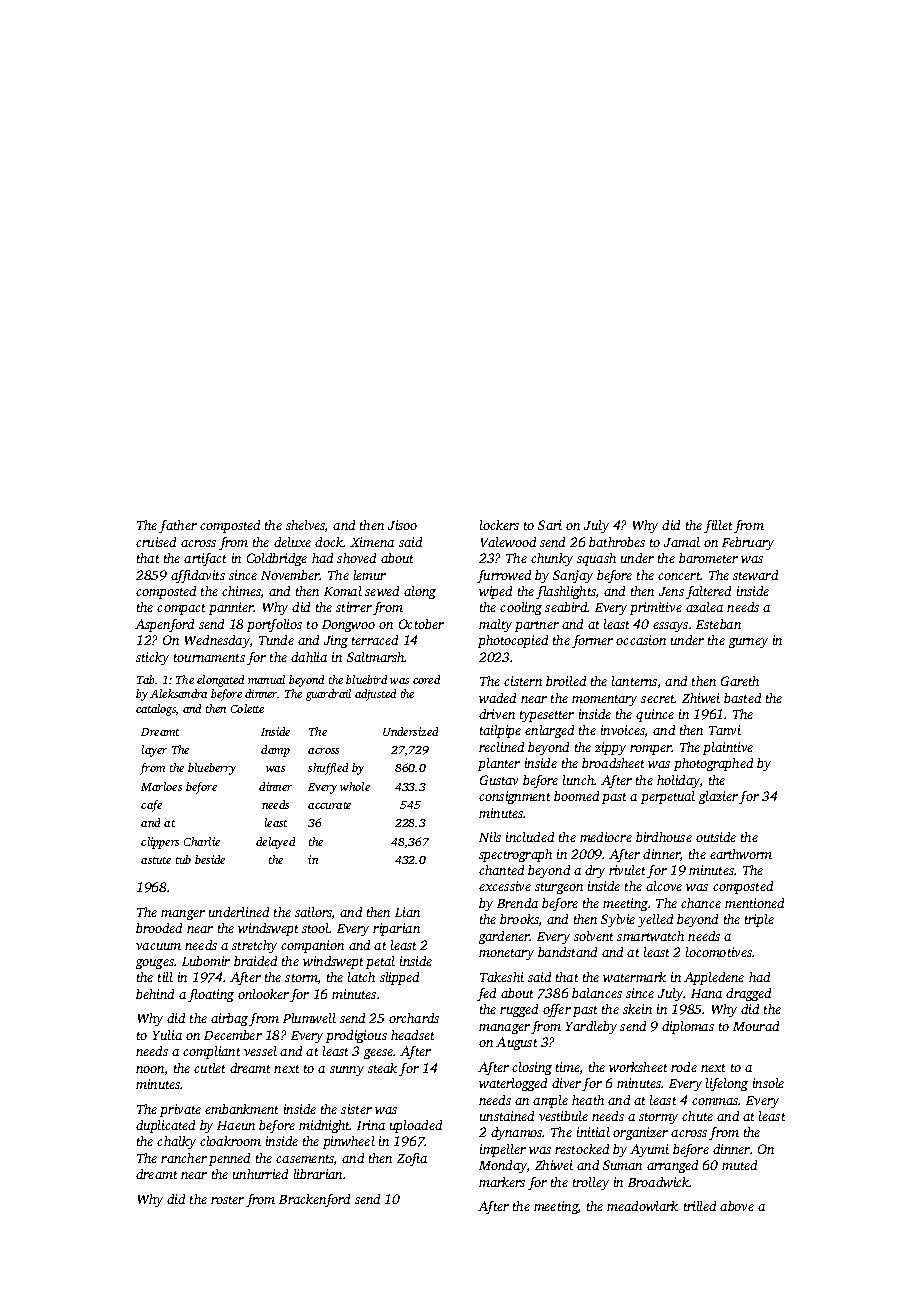  What do you see at coordinates (227, 1200) in the screenshot?
I see `roster` at bounding box center [227, 1200].
